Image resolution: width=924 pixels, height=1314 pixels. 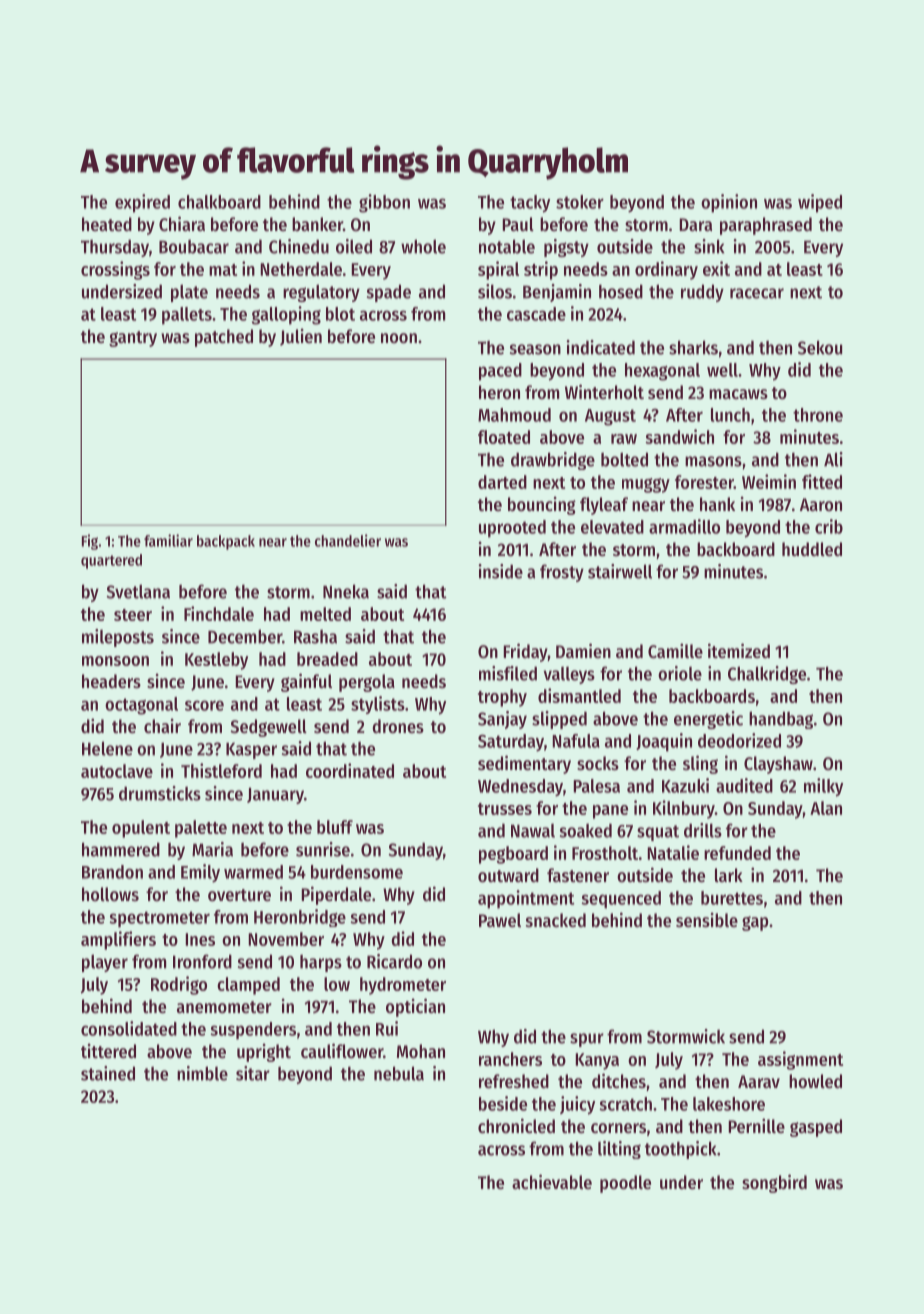 I want to click on stained, so click(x=108, y=1073).
